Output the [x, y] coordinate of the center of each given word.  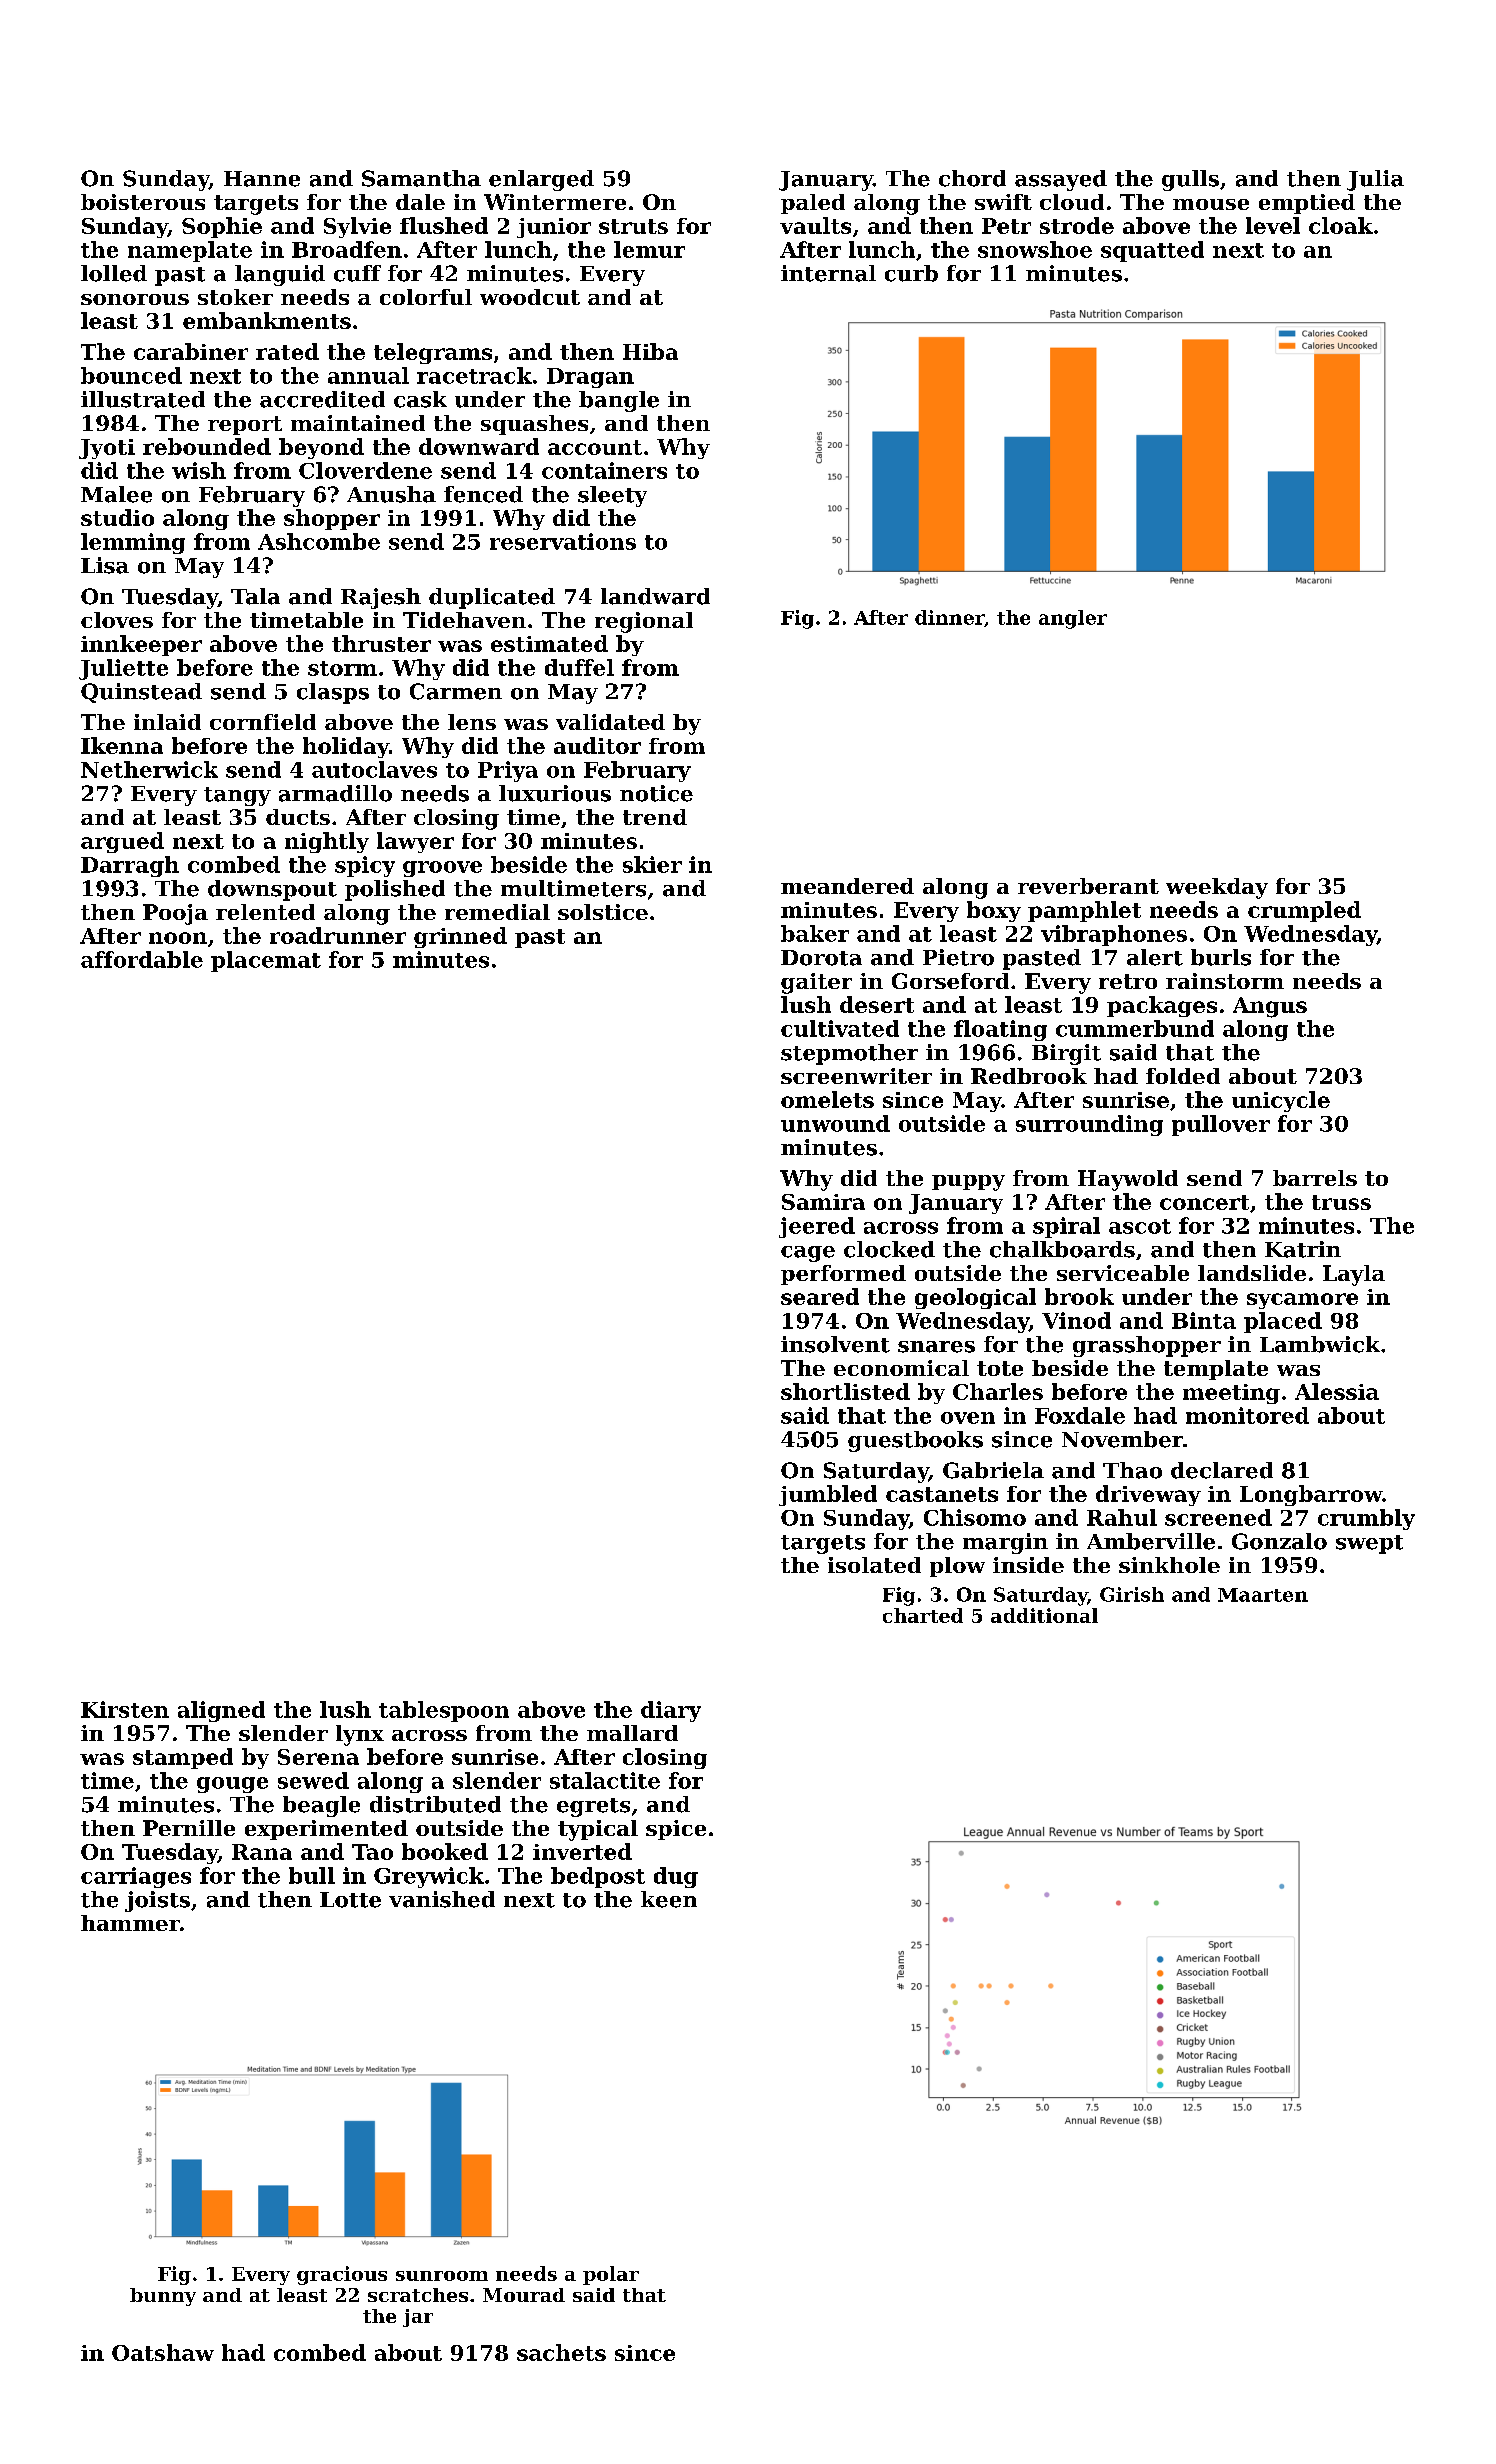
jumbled [828, 1495]
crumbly [1366, 1519]
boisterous [143, 202]
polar [611, 2275]
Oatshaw [163, 2352]
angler [1073, 619]
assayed [1061, 180]
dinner [949, 617]
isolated [874, 1565]
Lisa [105, 565]
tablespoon [444, 1711]
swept [1369, 1544]
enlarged [541, 180]
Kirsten [125, 1709]
